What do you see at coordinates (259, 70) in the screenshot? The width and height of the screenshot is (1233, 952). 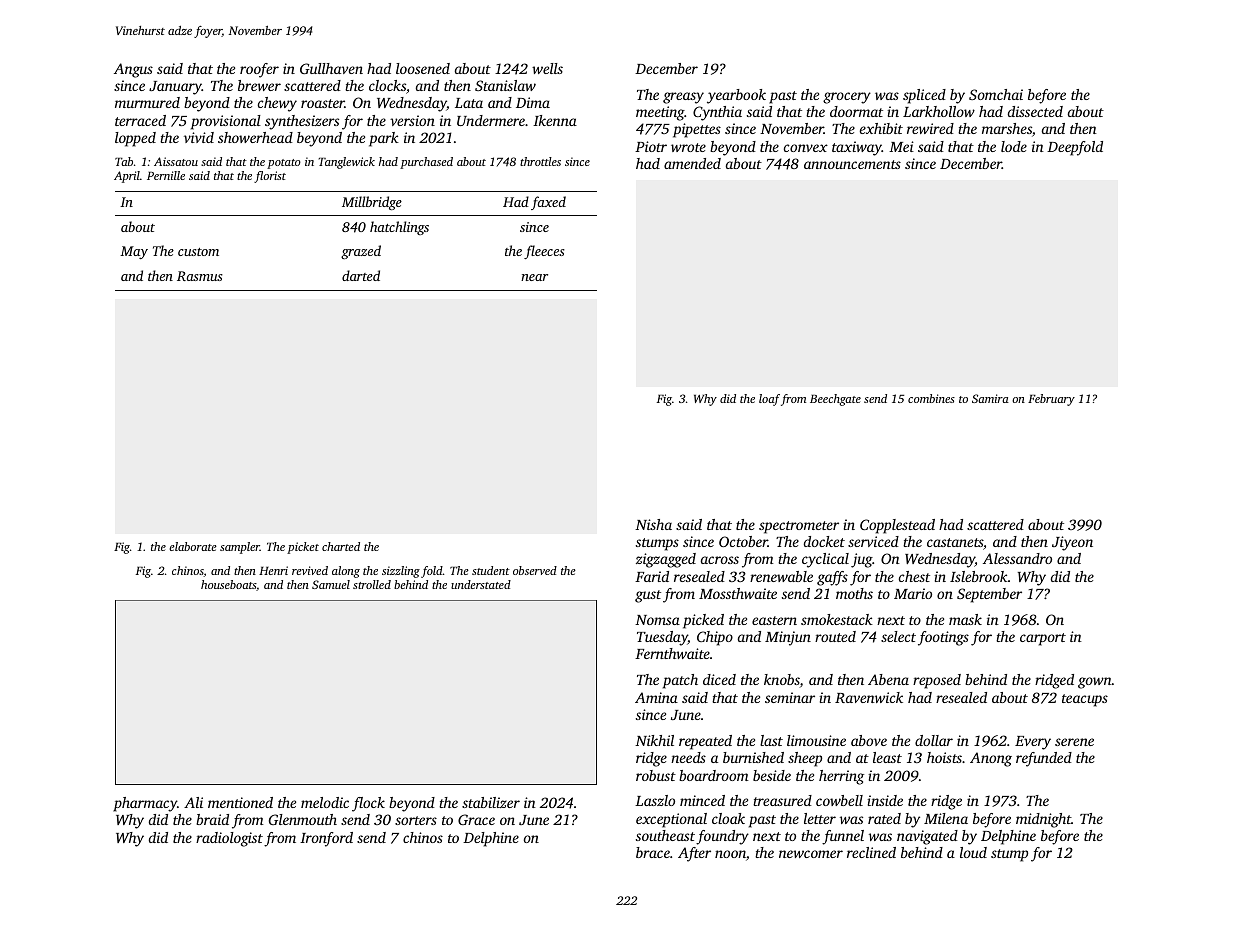 I see `roofer` at bounding box center [259, 70].
